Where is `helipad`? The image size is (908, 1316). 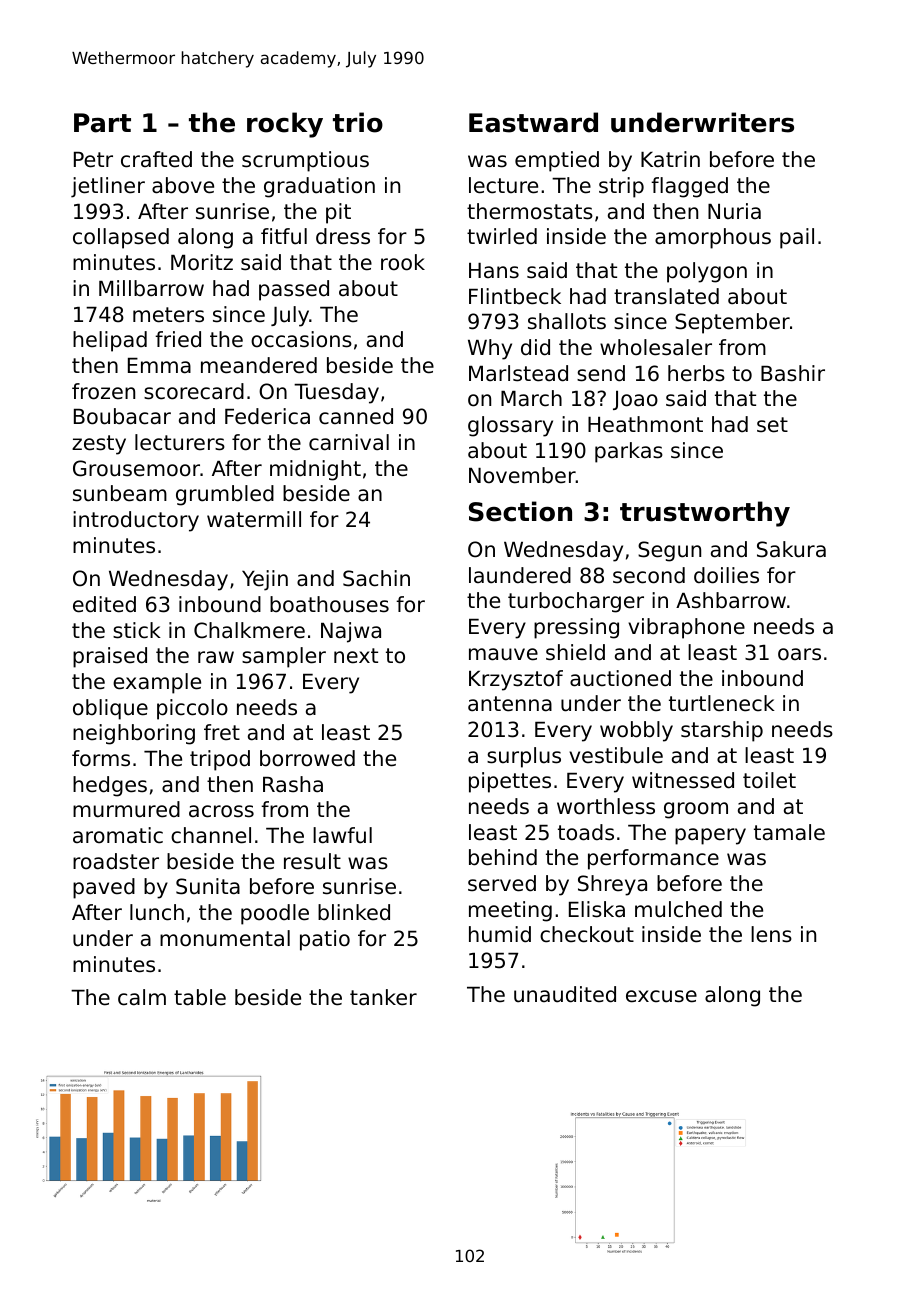
helipad is located at coordinates (110, 341).
